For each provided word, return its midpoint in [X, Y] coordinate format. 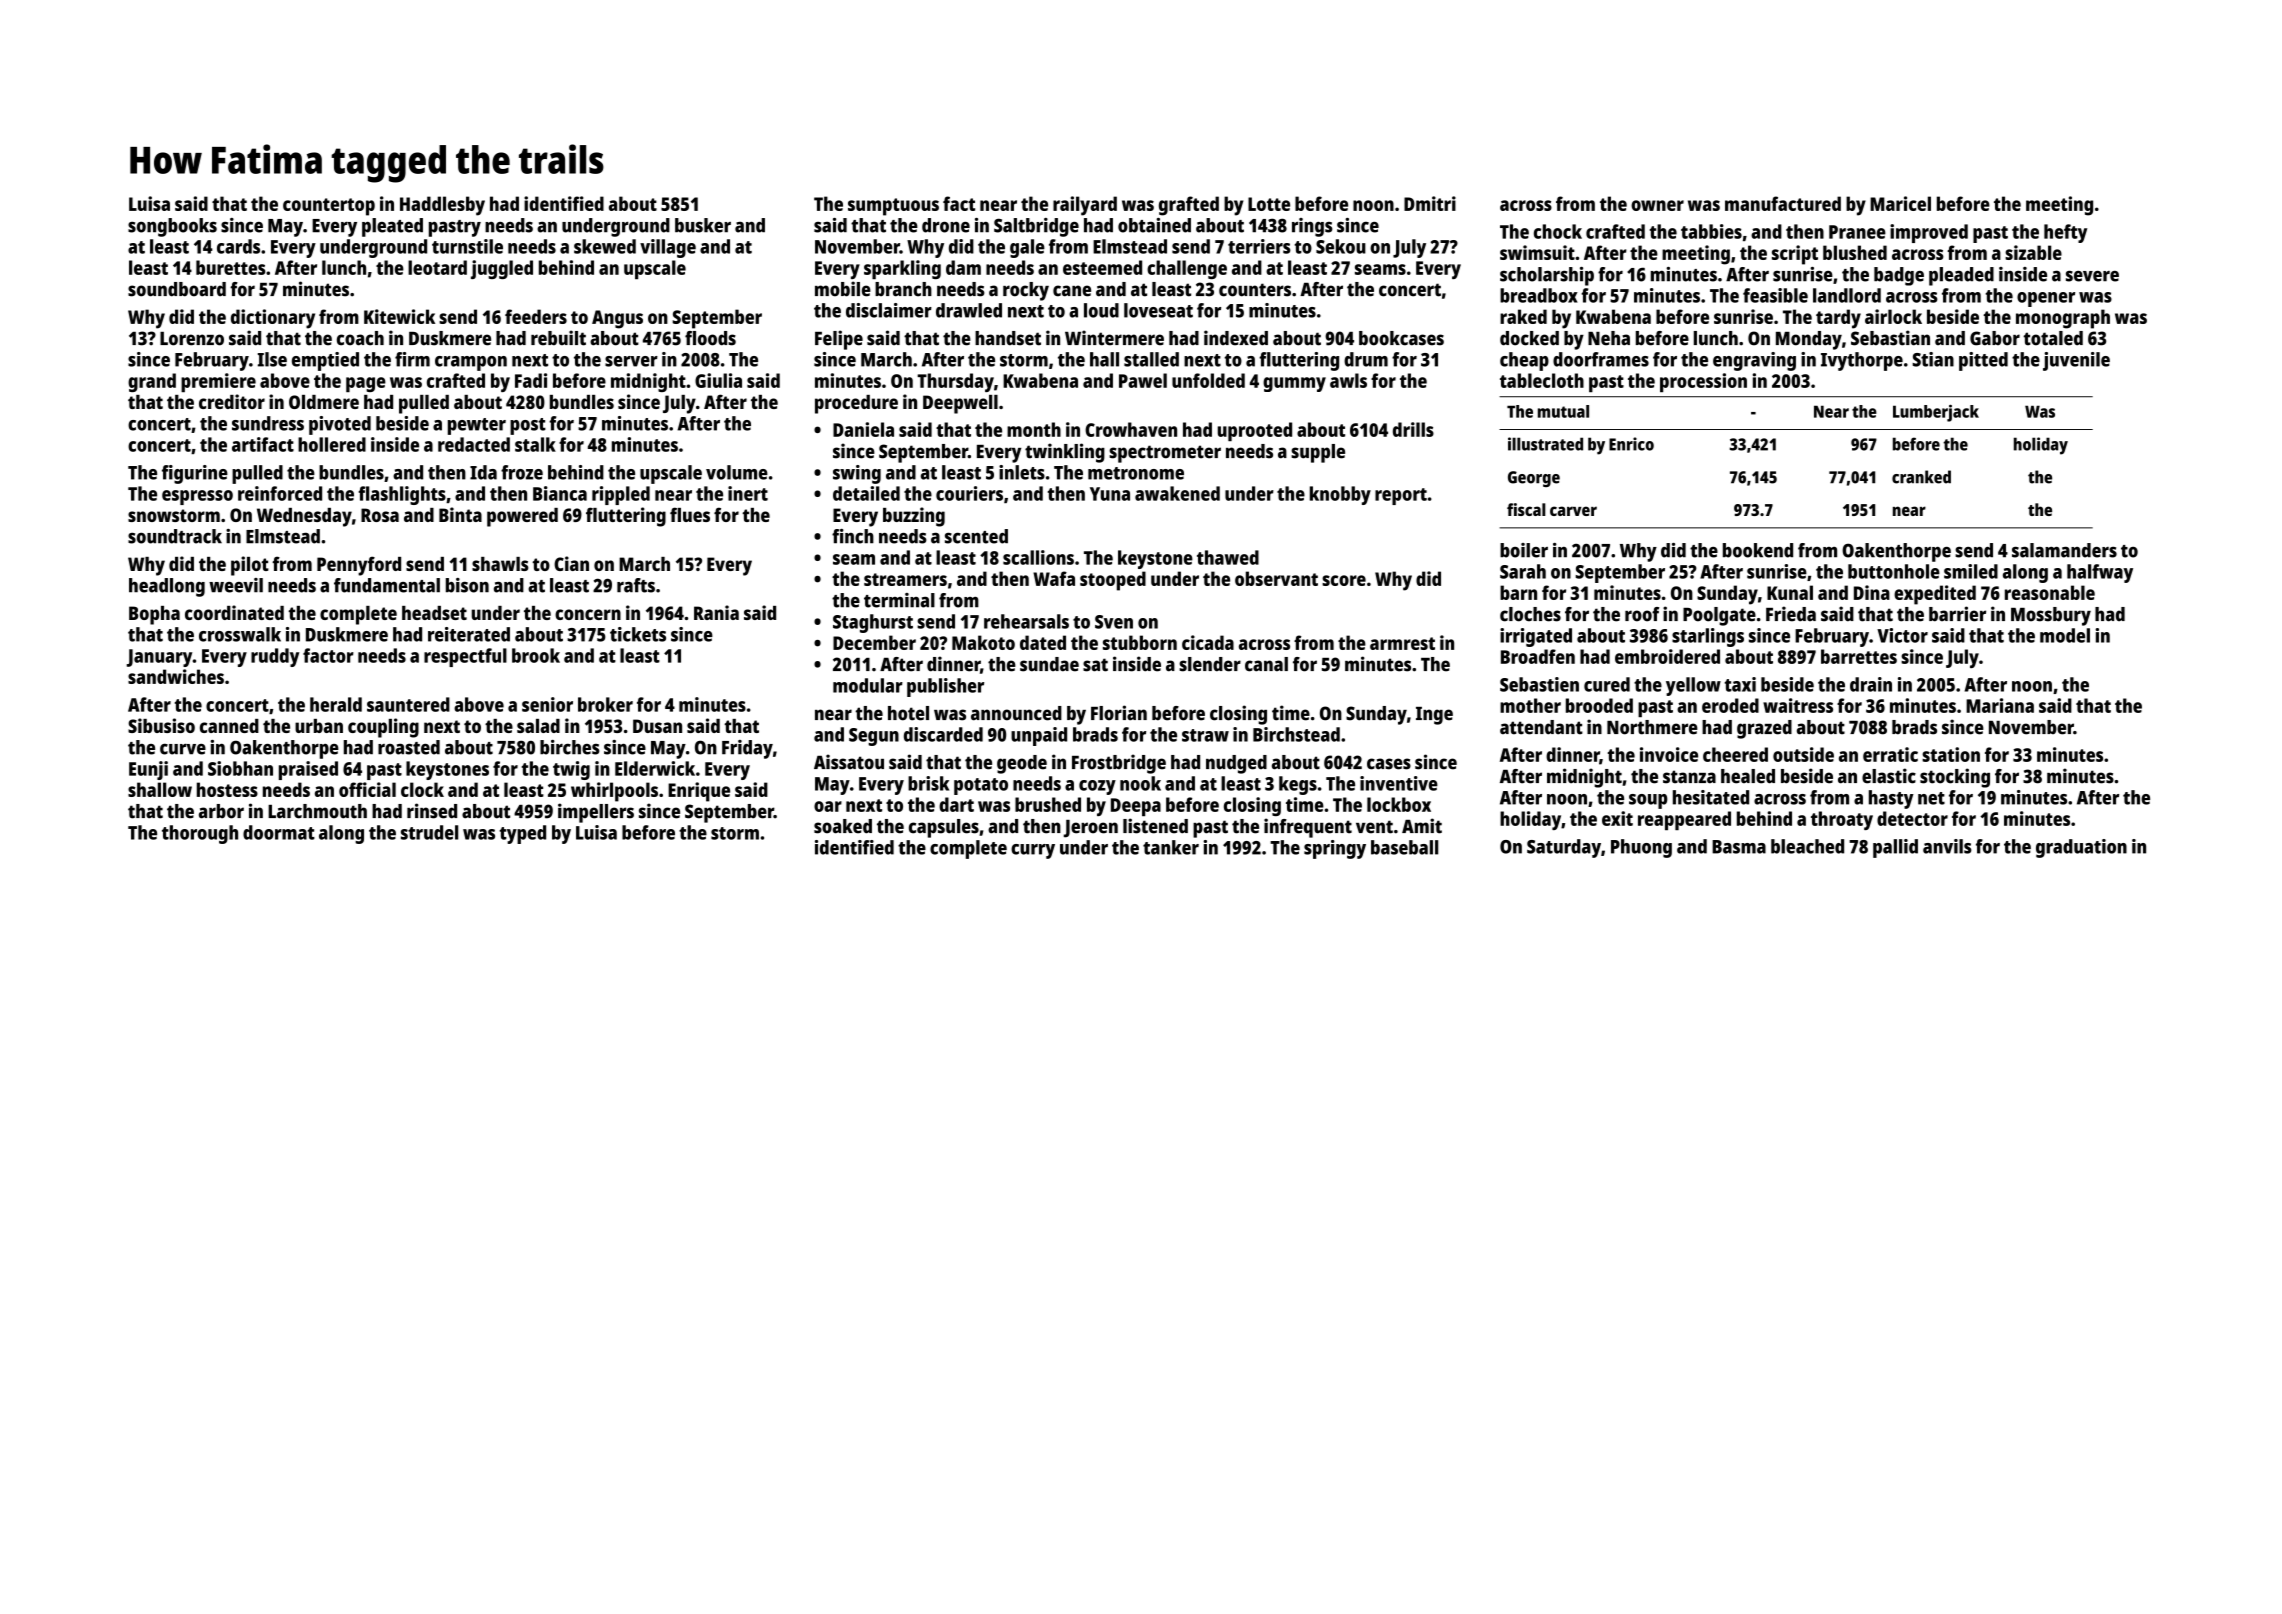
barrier [1957, 614]
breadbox [1539, 295]
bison [467, 585]
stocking [1955, 778]
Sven [1114, 622]
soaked [843, 826]
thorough [200, 834]
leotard [437, 267]
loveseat [1158, 310]
